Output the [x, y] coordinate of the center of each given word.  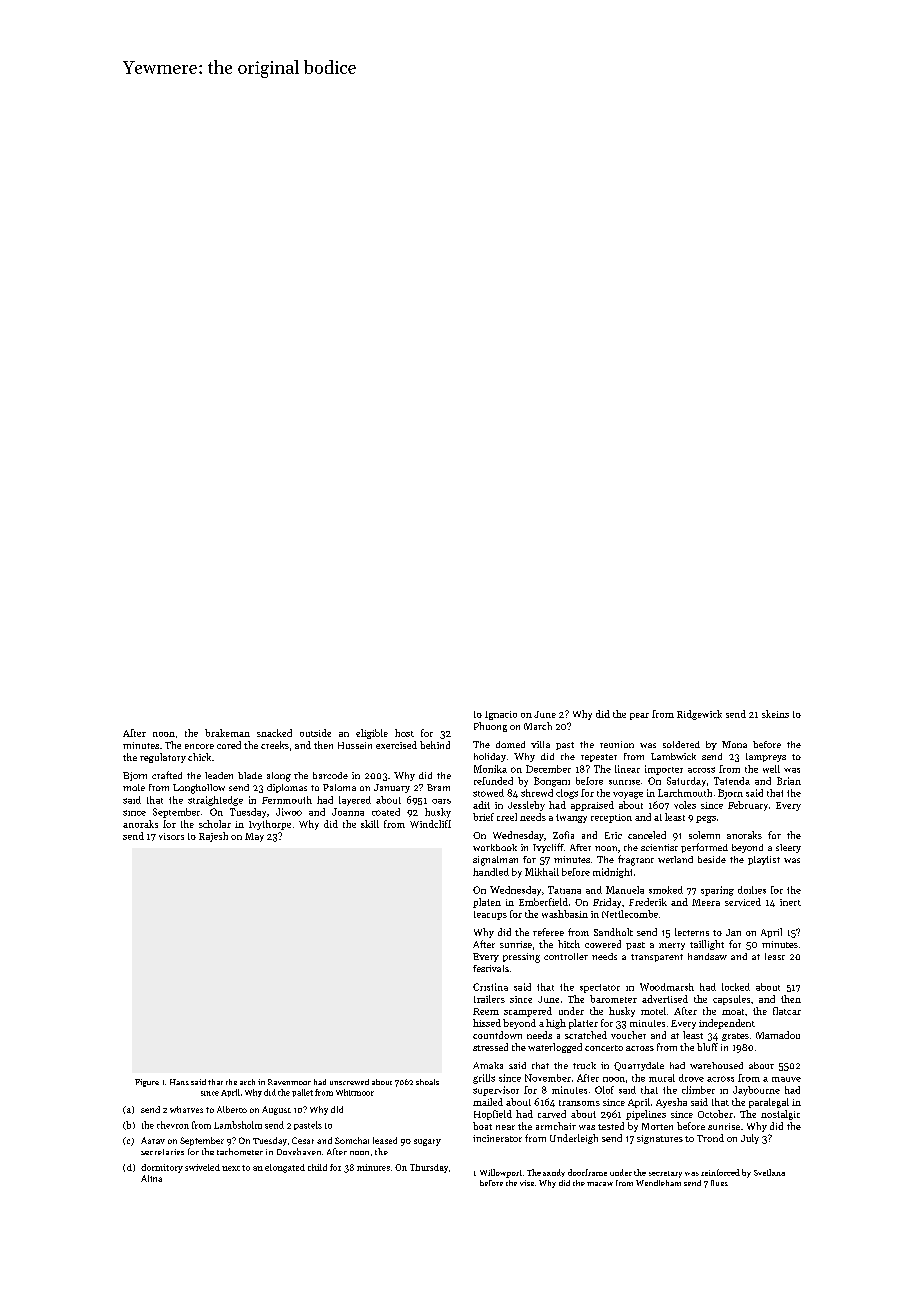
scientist [659, 847]
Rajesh [213, 837]
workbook [495, 847]
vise [527, 1183]
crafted [167, 775]
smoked [666, 890]
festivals [491, 968]
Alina [151, 1178]
